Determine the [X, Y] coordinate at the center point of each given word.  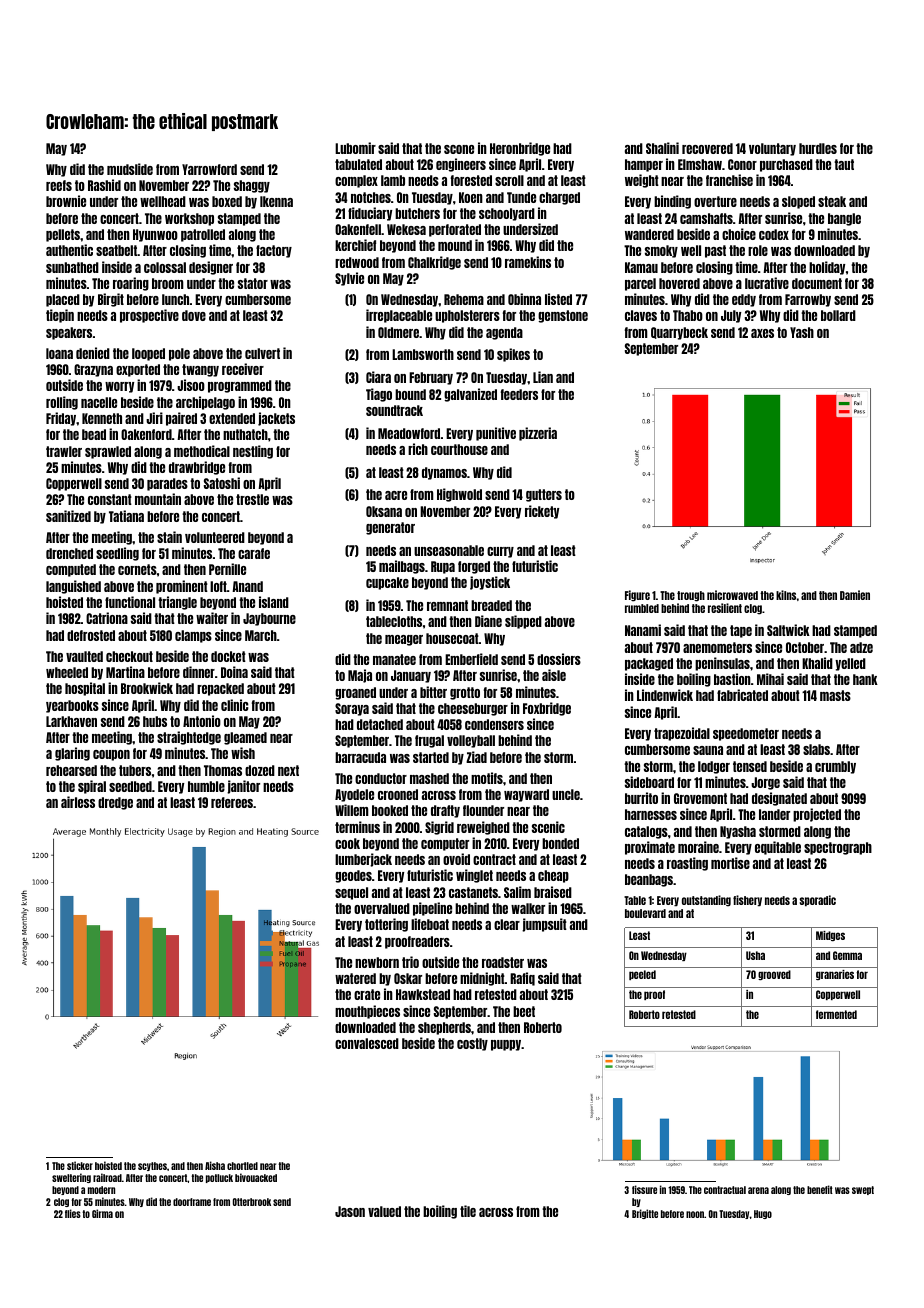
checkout [129, 656]
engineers [461, 165]
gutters [544, 495]
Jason [350, 1211]
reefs [59, 185]
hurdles [818, 148]
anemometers [717, 647]
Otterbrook [252, 1202]
